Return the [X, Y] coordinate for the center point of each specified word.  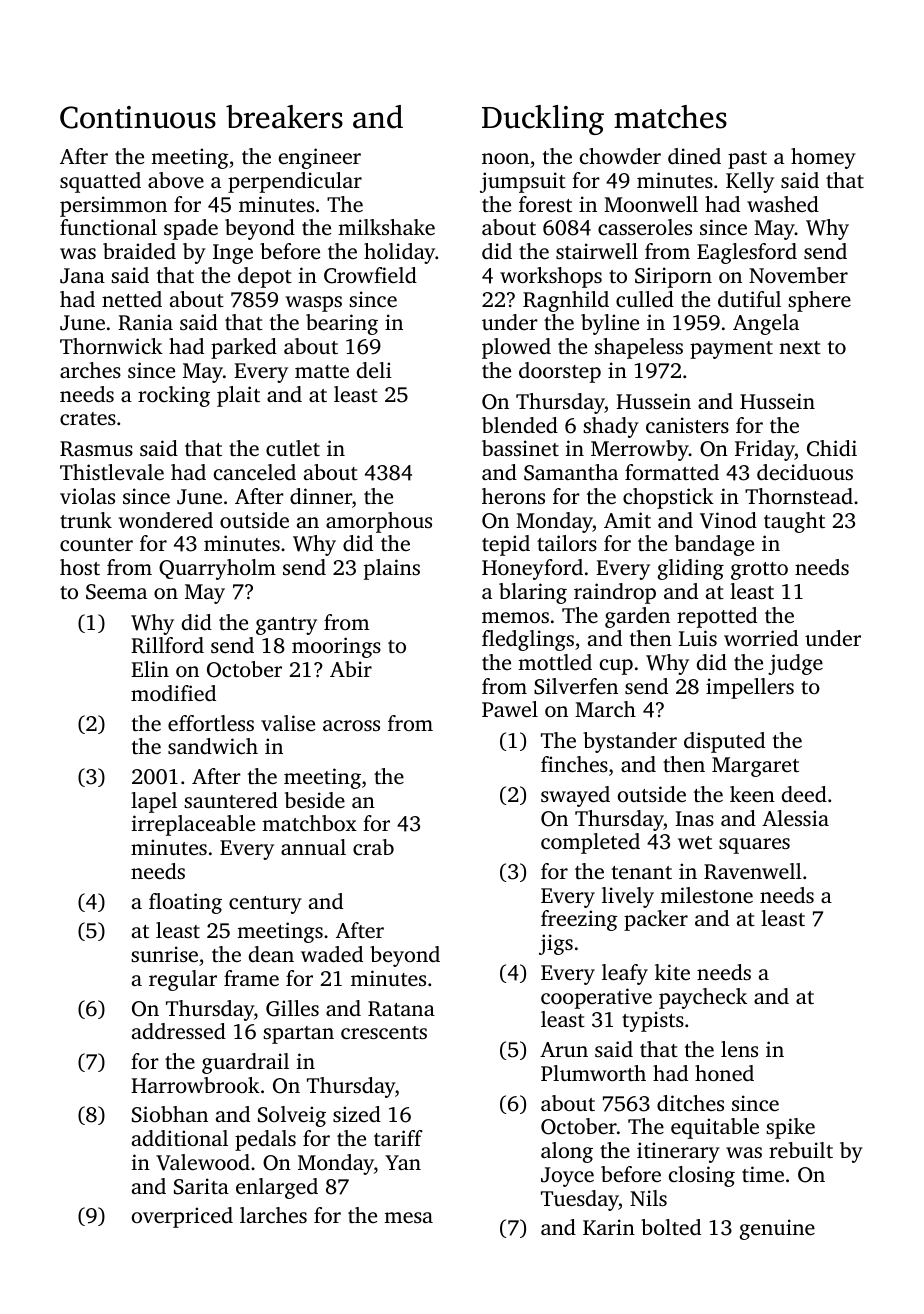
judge [795, 664]
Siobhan [170, 1114]
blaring [533, 593]
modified [173, 693]
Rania [145, 322]
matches [670, 117]
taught [794, 522]
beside [315, 800]
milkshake [386, 227]
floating [185, 903]
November [798, 275]
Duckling [543, 120]
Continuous [138, 117]
